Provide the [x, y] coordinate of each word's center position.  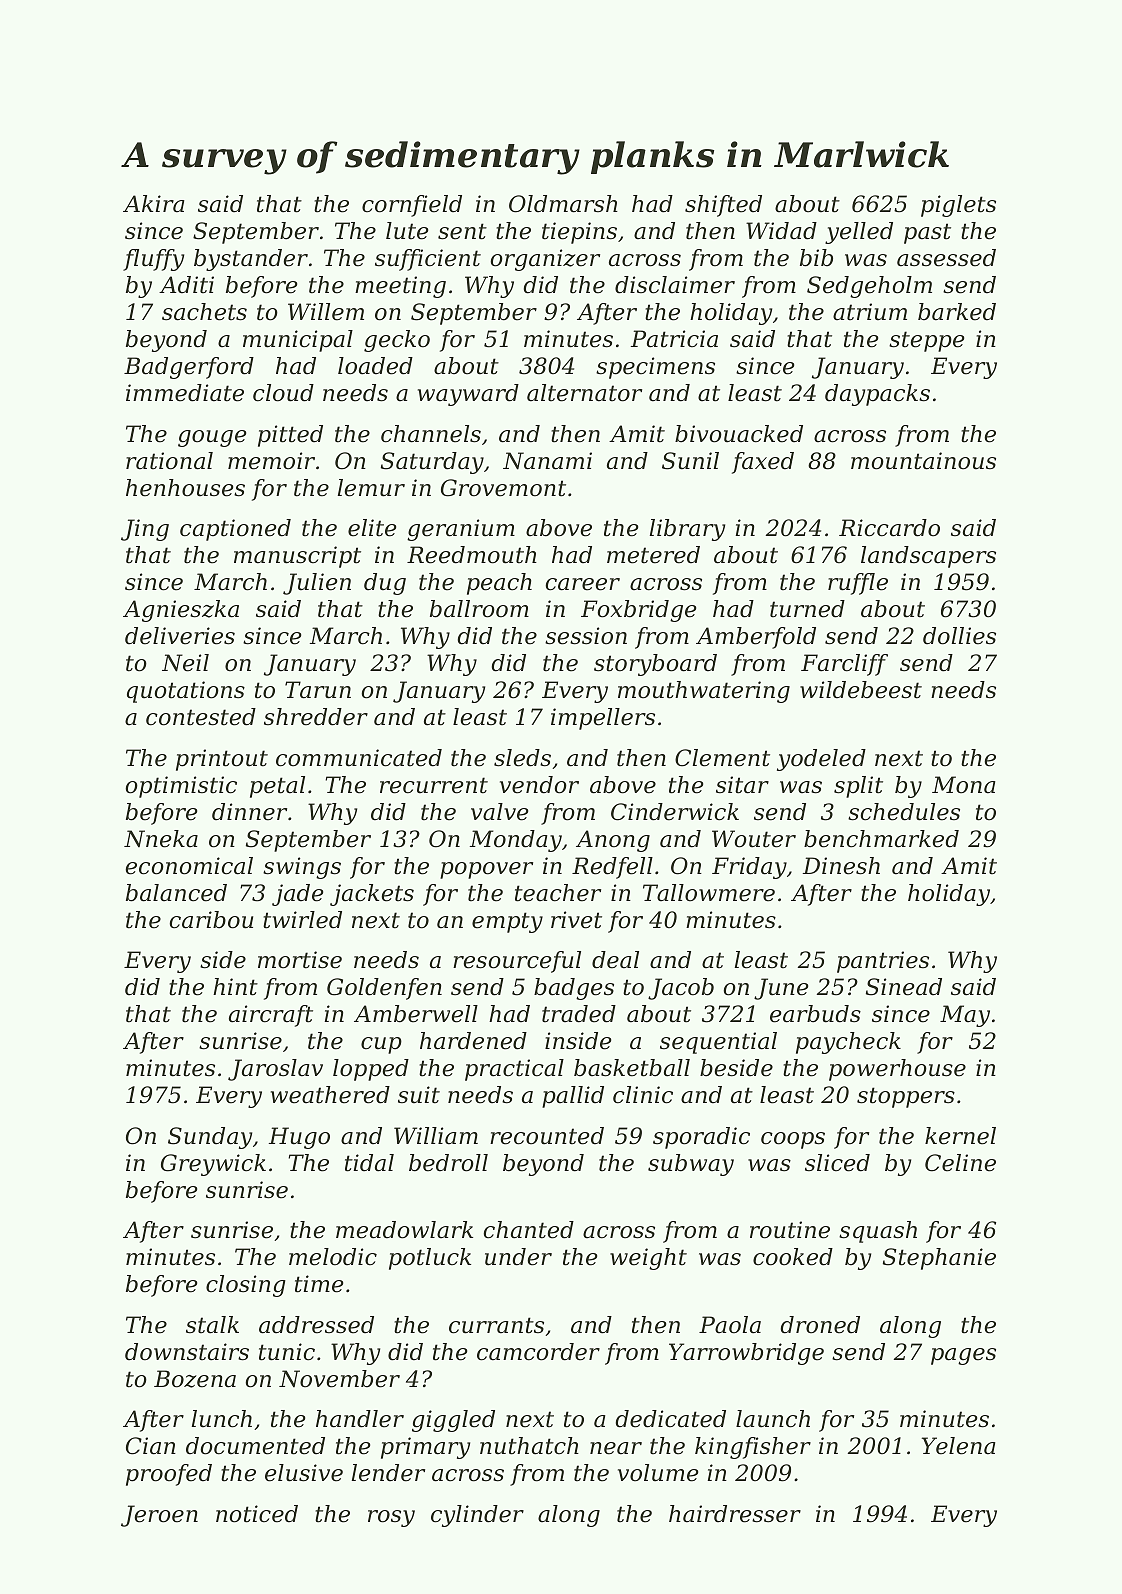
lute [407, 231]
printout [222, 760]
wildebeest [861, 690]
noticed [257, 1514]
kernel [960, 1136]
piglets [958, 206]
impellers [603, 719]
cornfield [412, 206]
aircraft [271, 1016]
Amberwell [416, 1014]
